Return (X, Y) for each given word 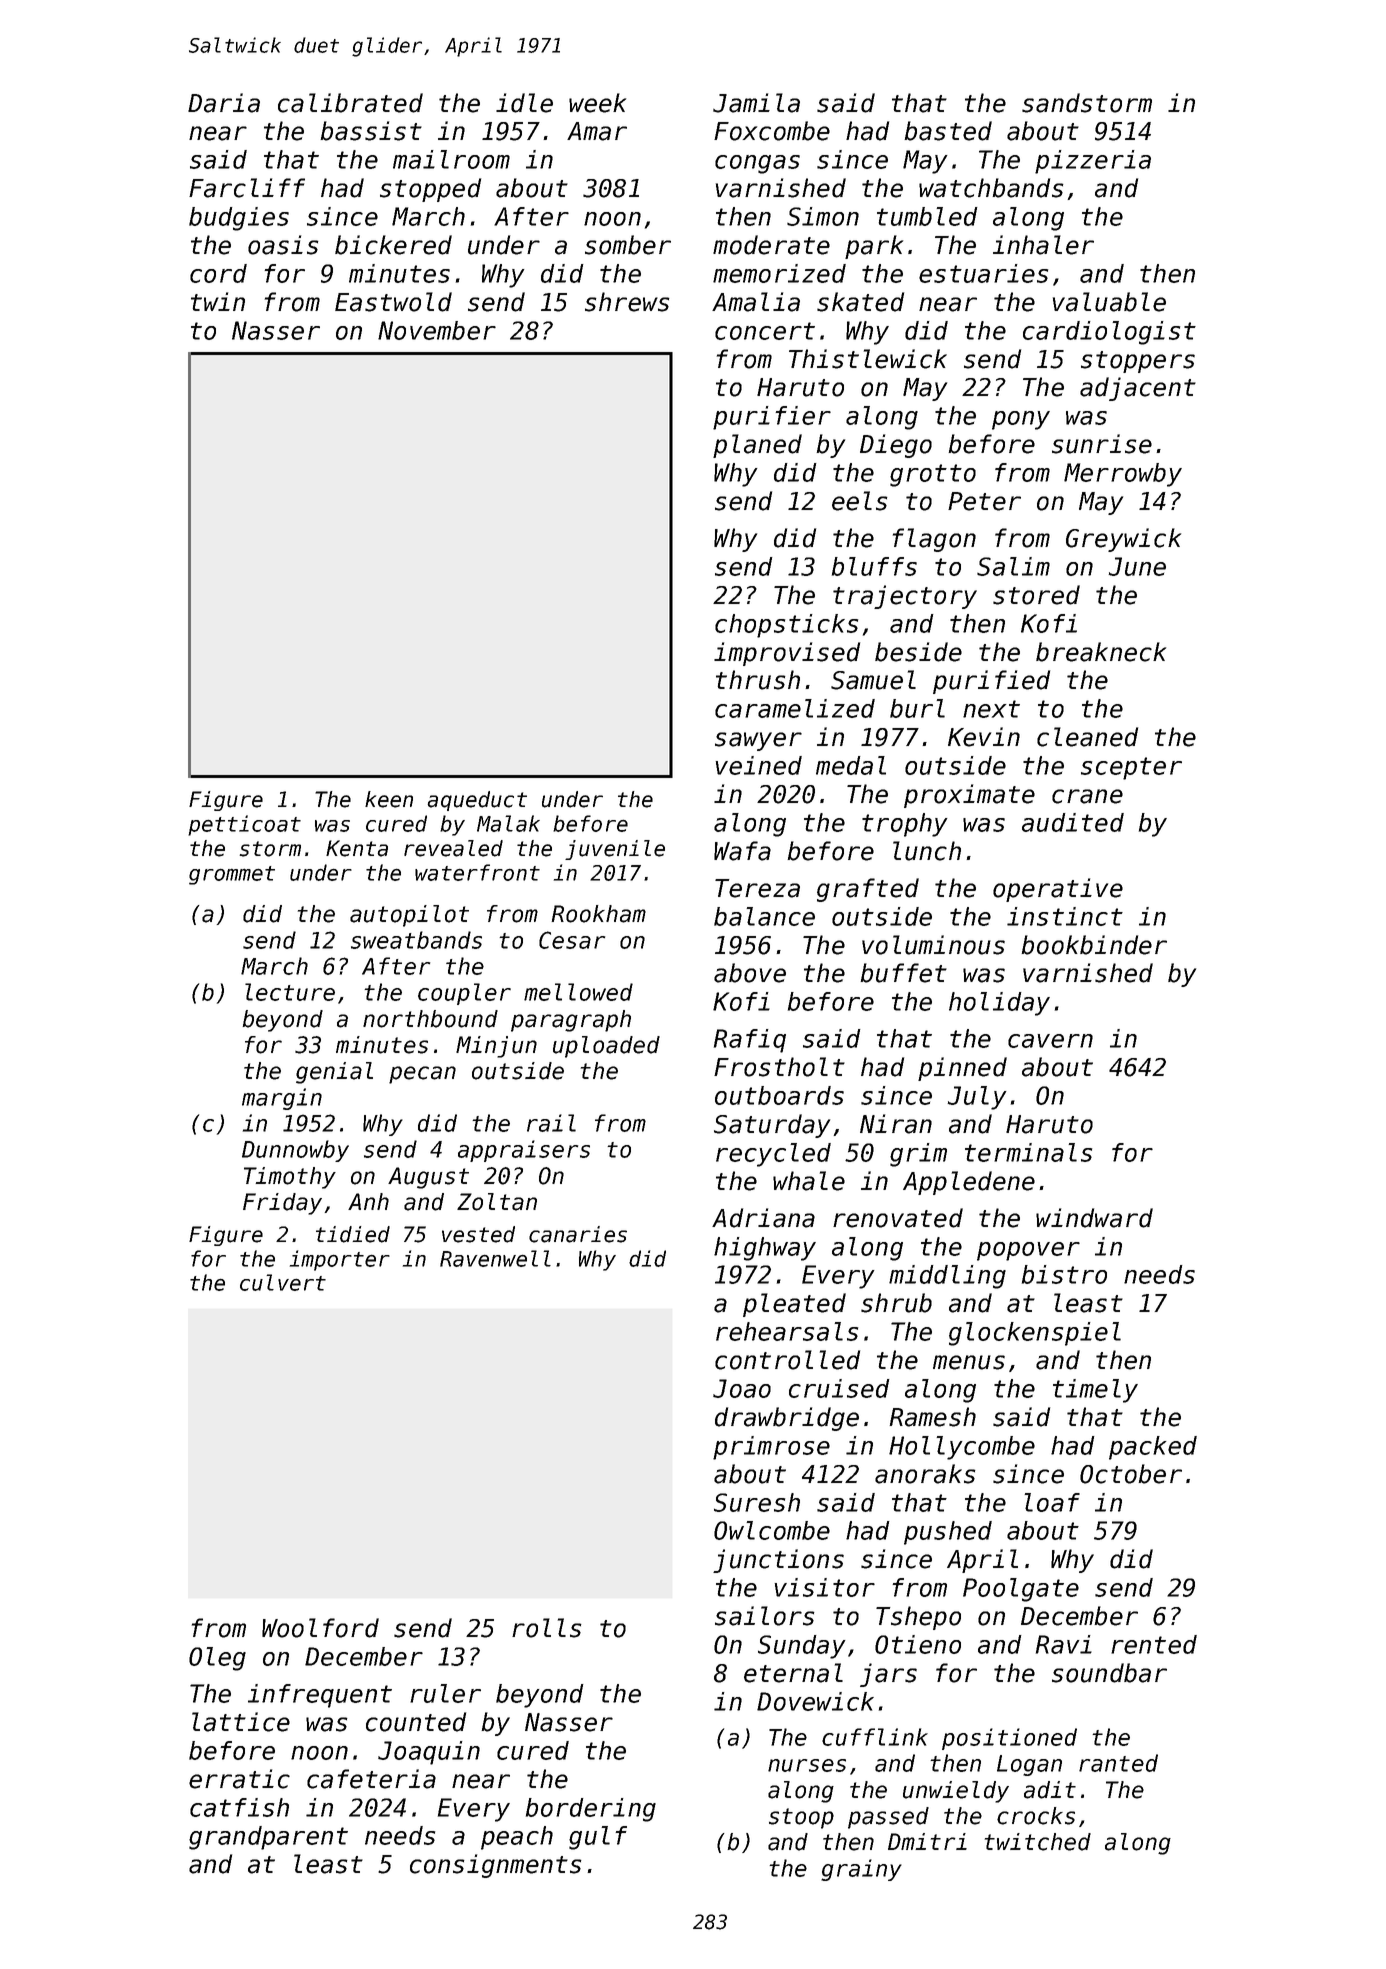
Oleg (217, 1659)
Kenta (357, 848)
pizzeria (1093, 162)
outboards (779, 1095)
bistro (1064, 1274)
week (597, 103)
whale (809, 1181)
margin (282, 1099)
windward (1094, 1218)
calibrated (350, 103)
